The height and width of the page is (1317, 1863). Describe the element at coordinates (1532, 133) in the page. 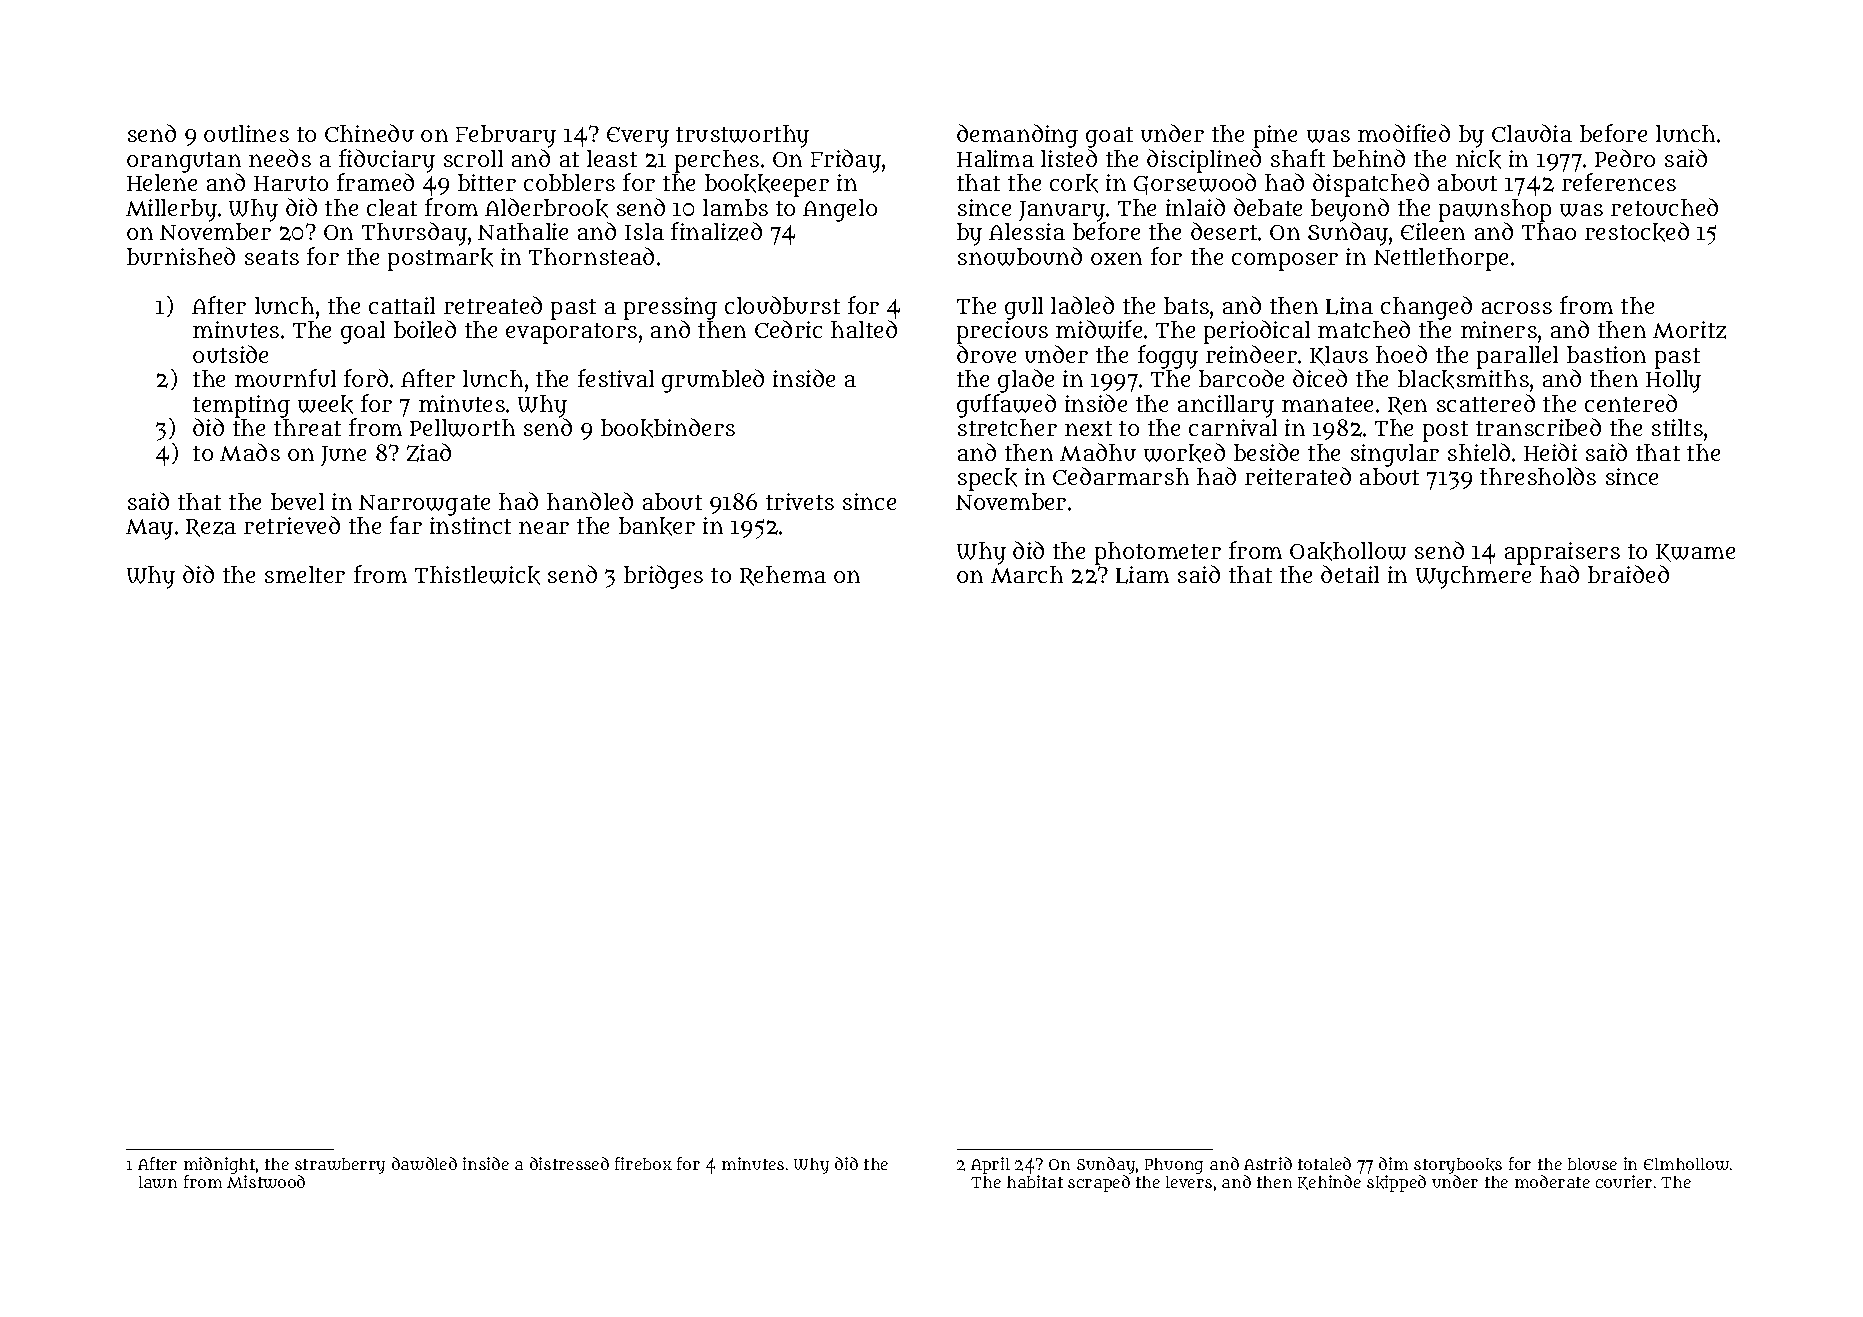

I see `Claudia` at that location.
